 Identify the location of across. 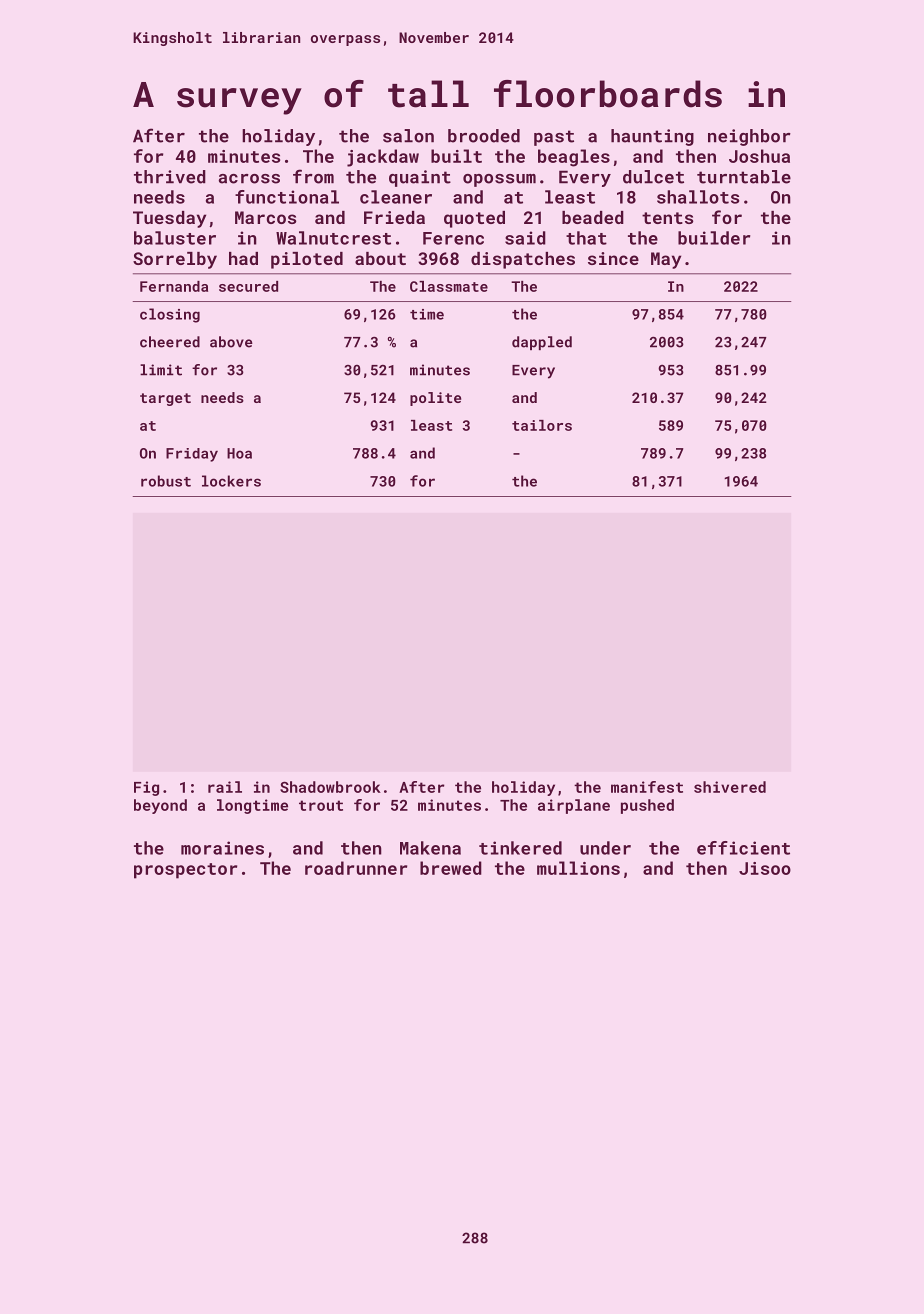
(249, 179).
